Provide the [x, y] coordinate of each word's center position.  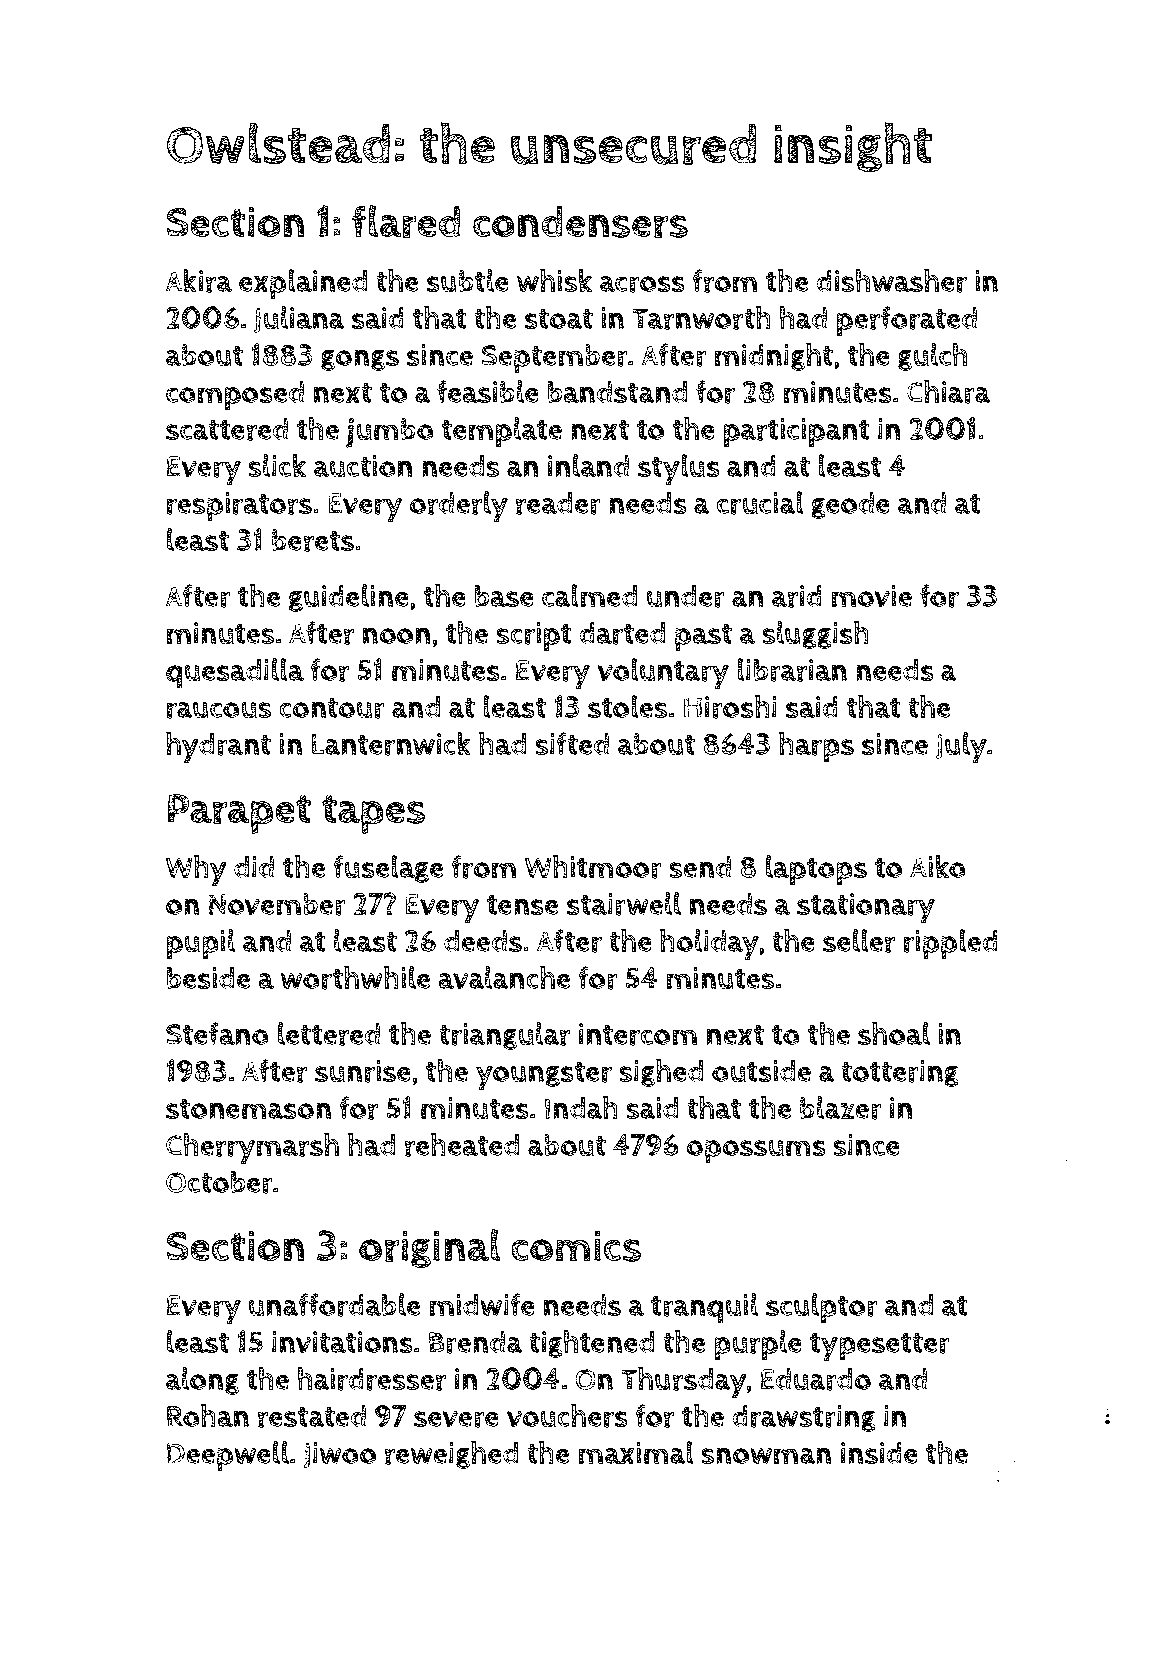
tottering [900, 1073]
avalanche [504, 977]
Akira [198, 281]
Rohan [208, 1415]
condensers [580, 222]
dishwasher [891, 281]
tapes [373, 814]
